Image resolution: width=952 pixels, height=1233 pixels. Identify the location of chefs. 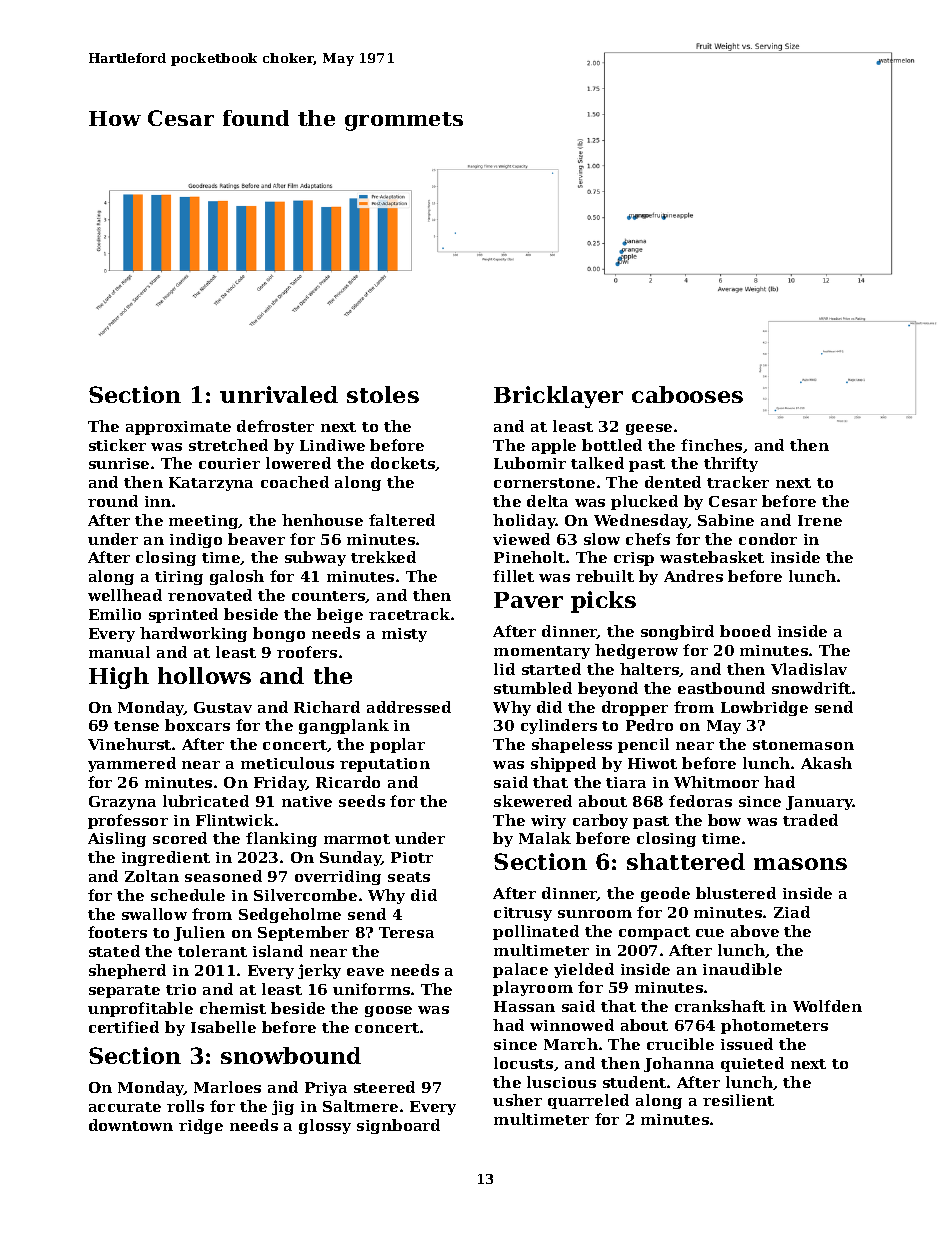
(648, 539).
